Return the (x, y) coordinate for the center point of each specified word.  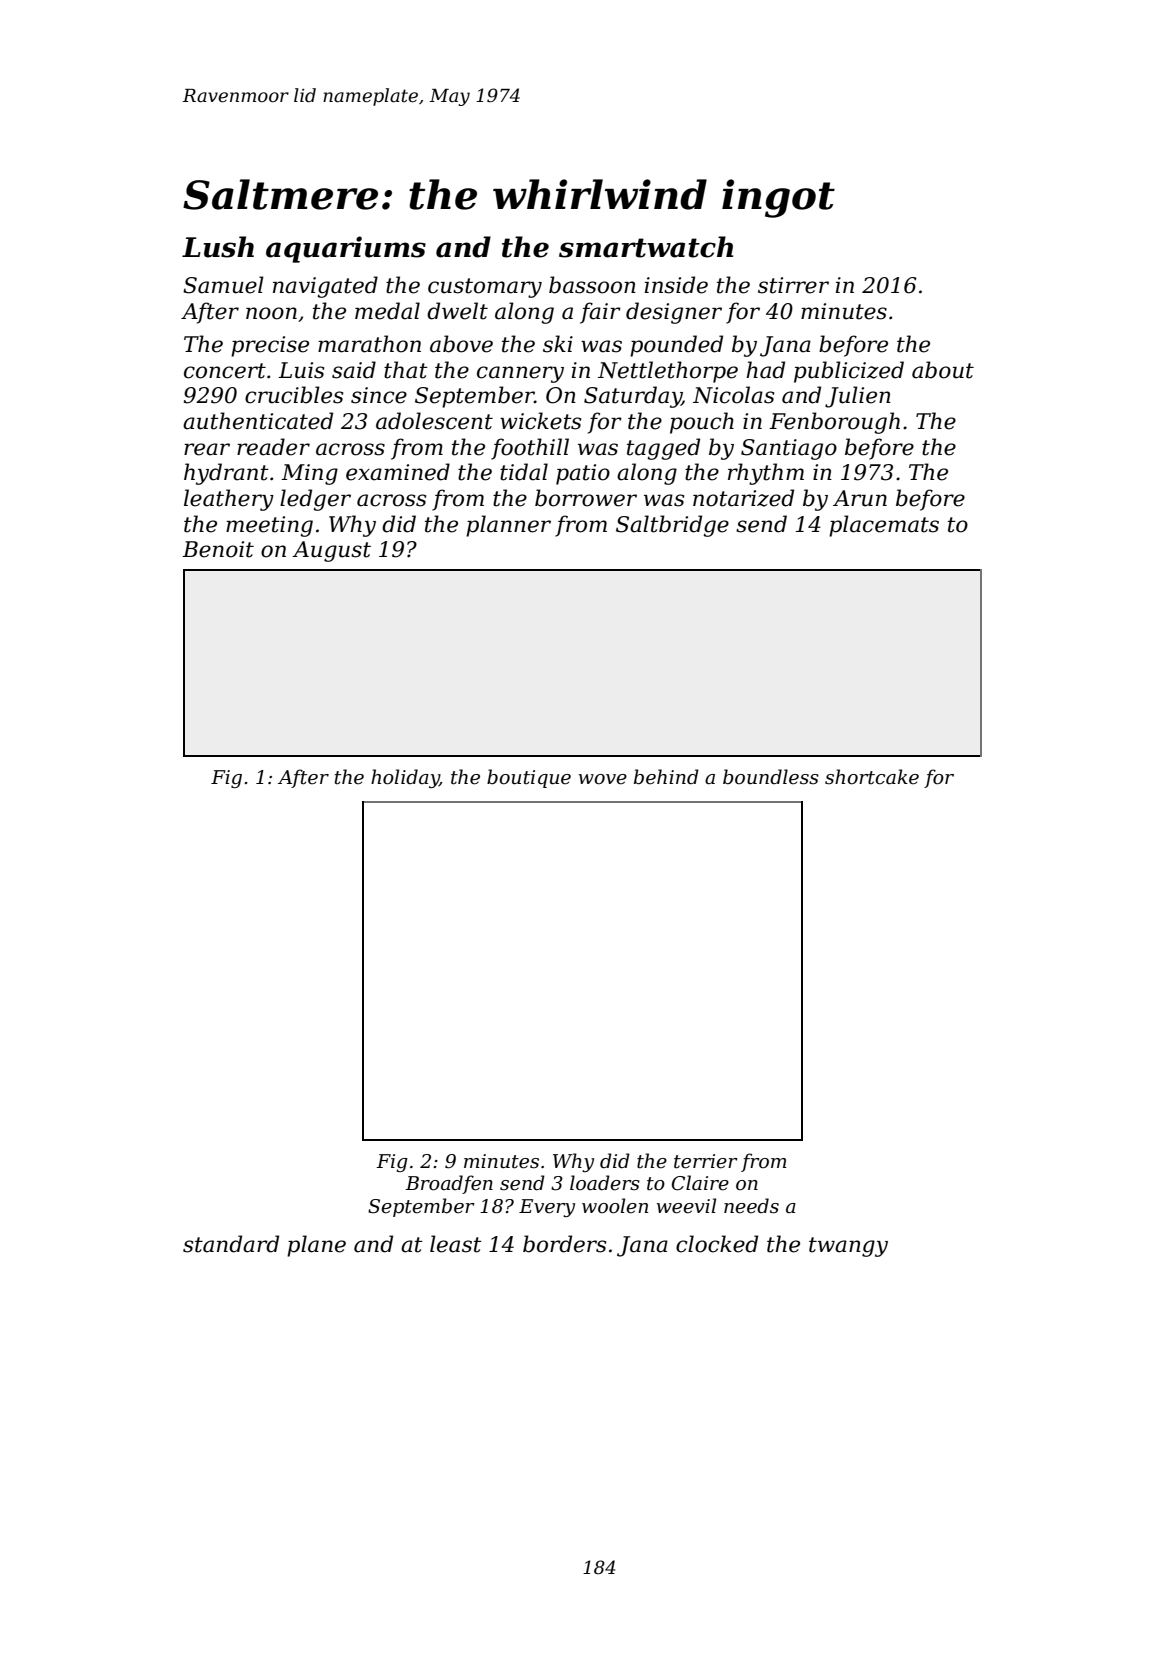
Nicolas (733, 395)
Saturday (633, 397)
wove (603, 779)
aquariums (346, 249)
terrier (706, 1161)
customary (485, 288)
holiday (405, 778)
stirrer (793, 285)
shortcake (872, 777)
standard (231, 1244)
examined (398, 472)
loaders (605, 1183)
